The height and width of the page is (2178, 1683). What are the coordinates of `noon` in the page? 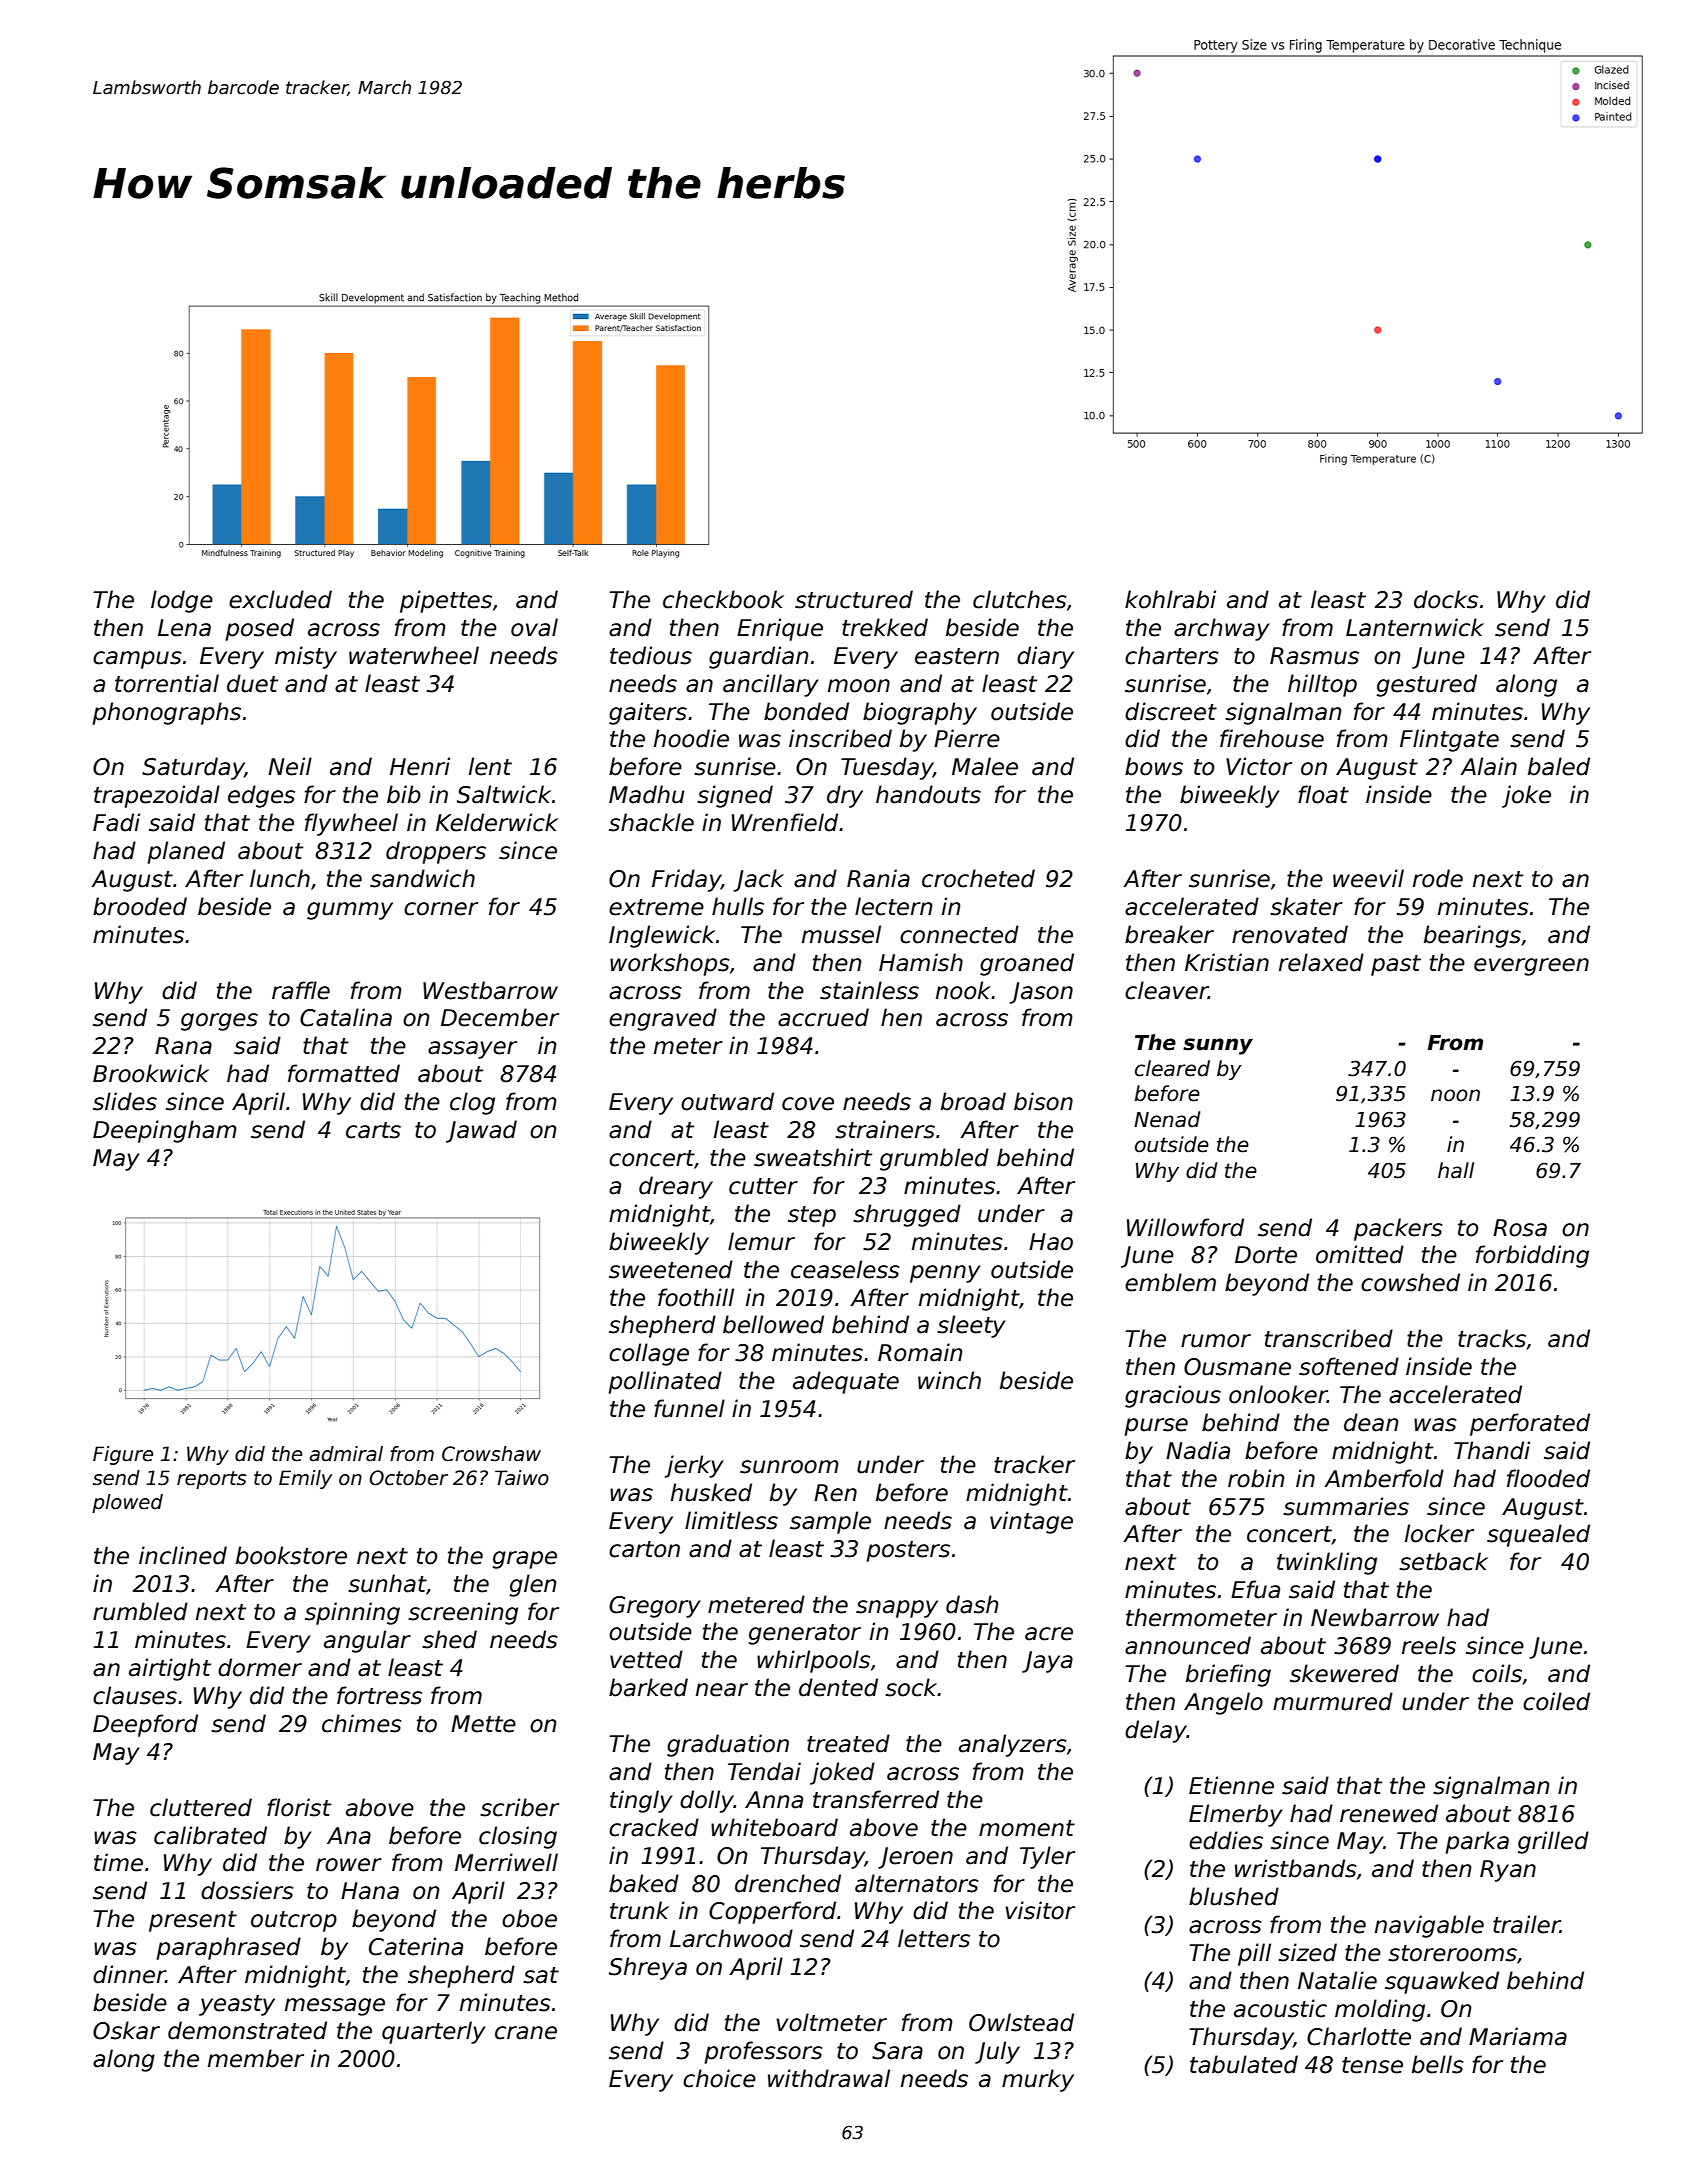 It's located at (1455, 1095).
